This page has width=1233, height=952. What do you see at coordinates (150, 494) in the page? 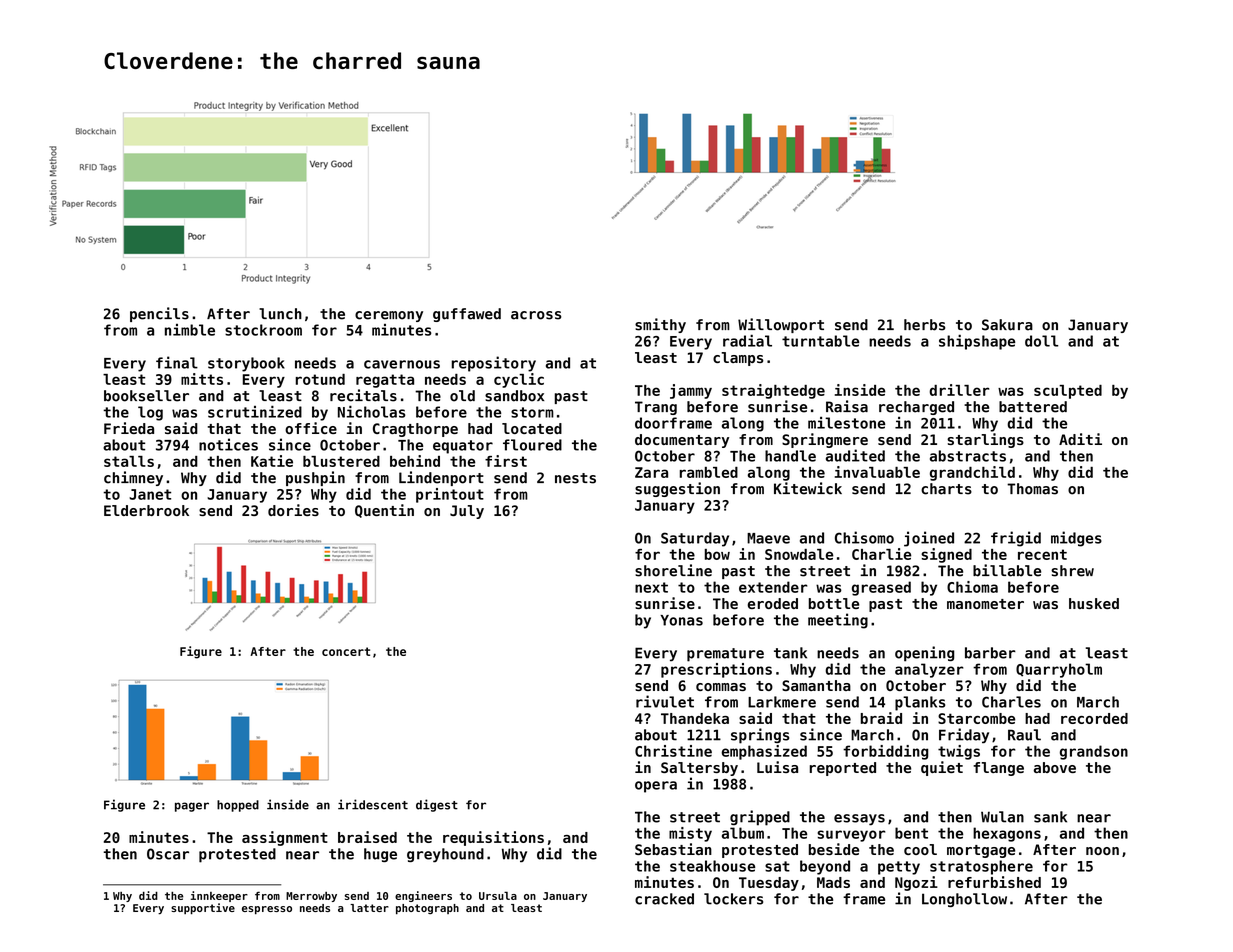
I see `Janet` at bounding box center [150, 494].
